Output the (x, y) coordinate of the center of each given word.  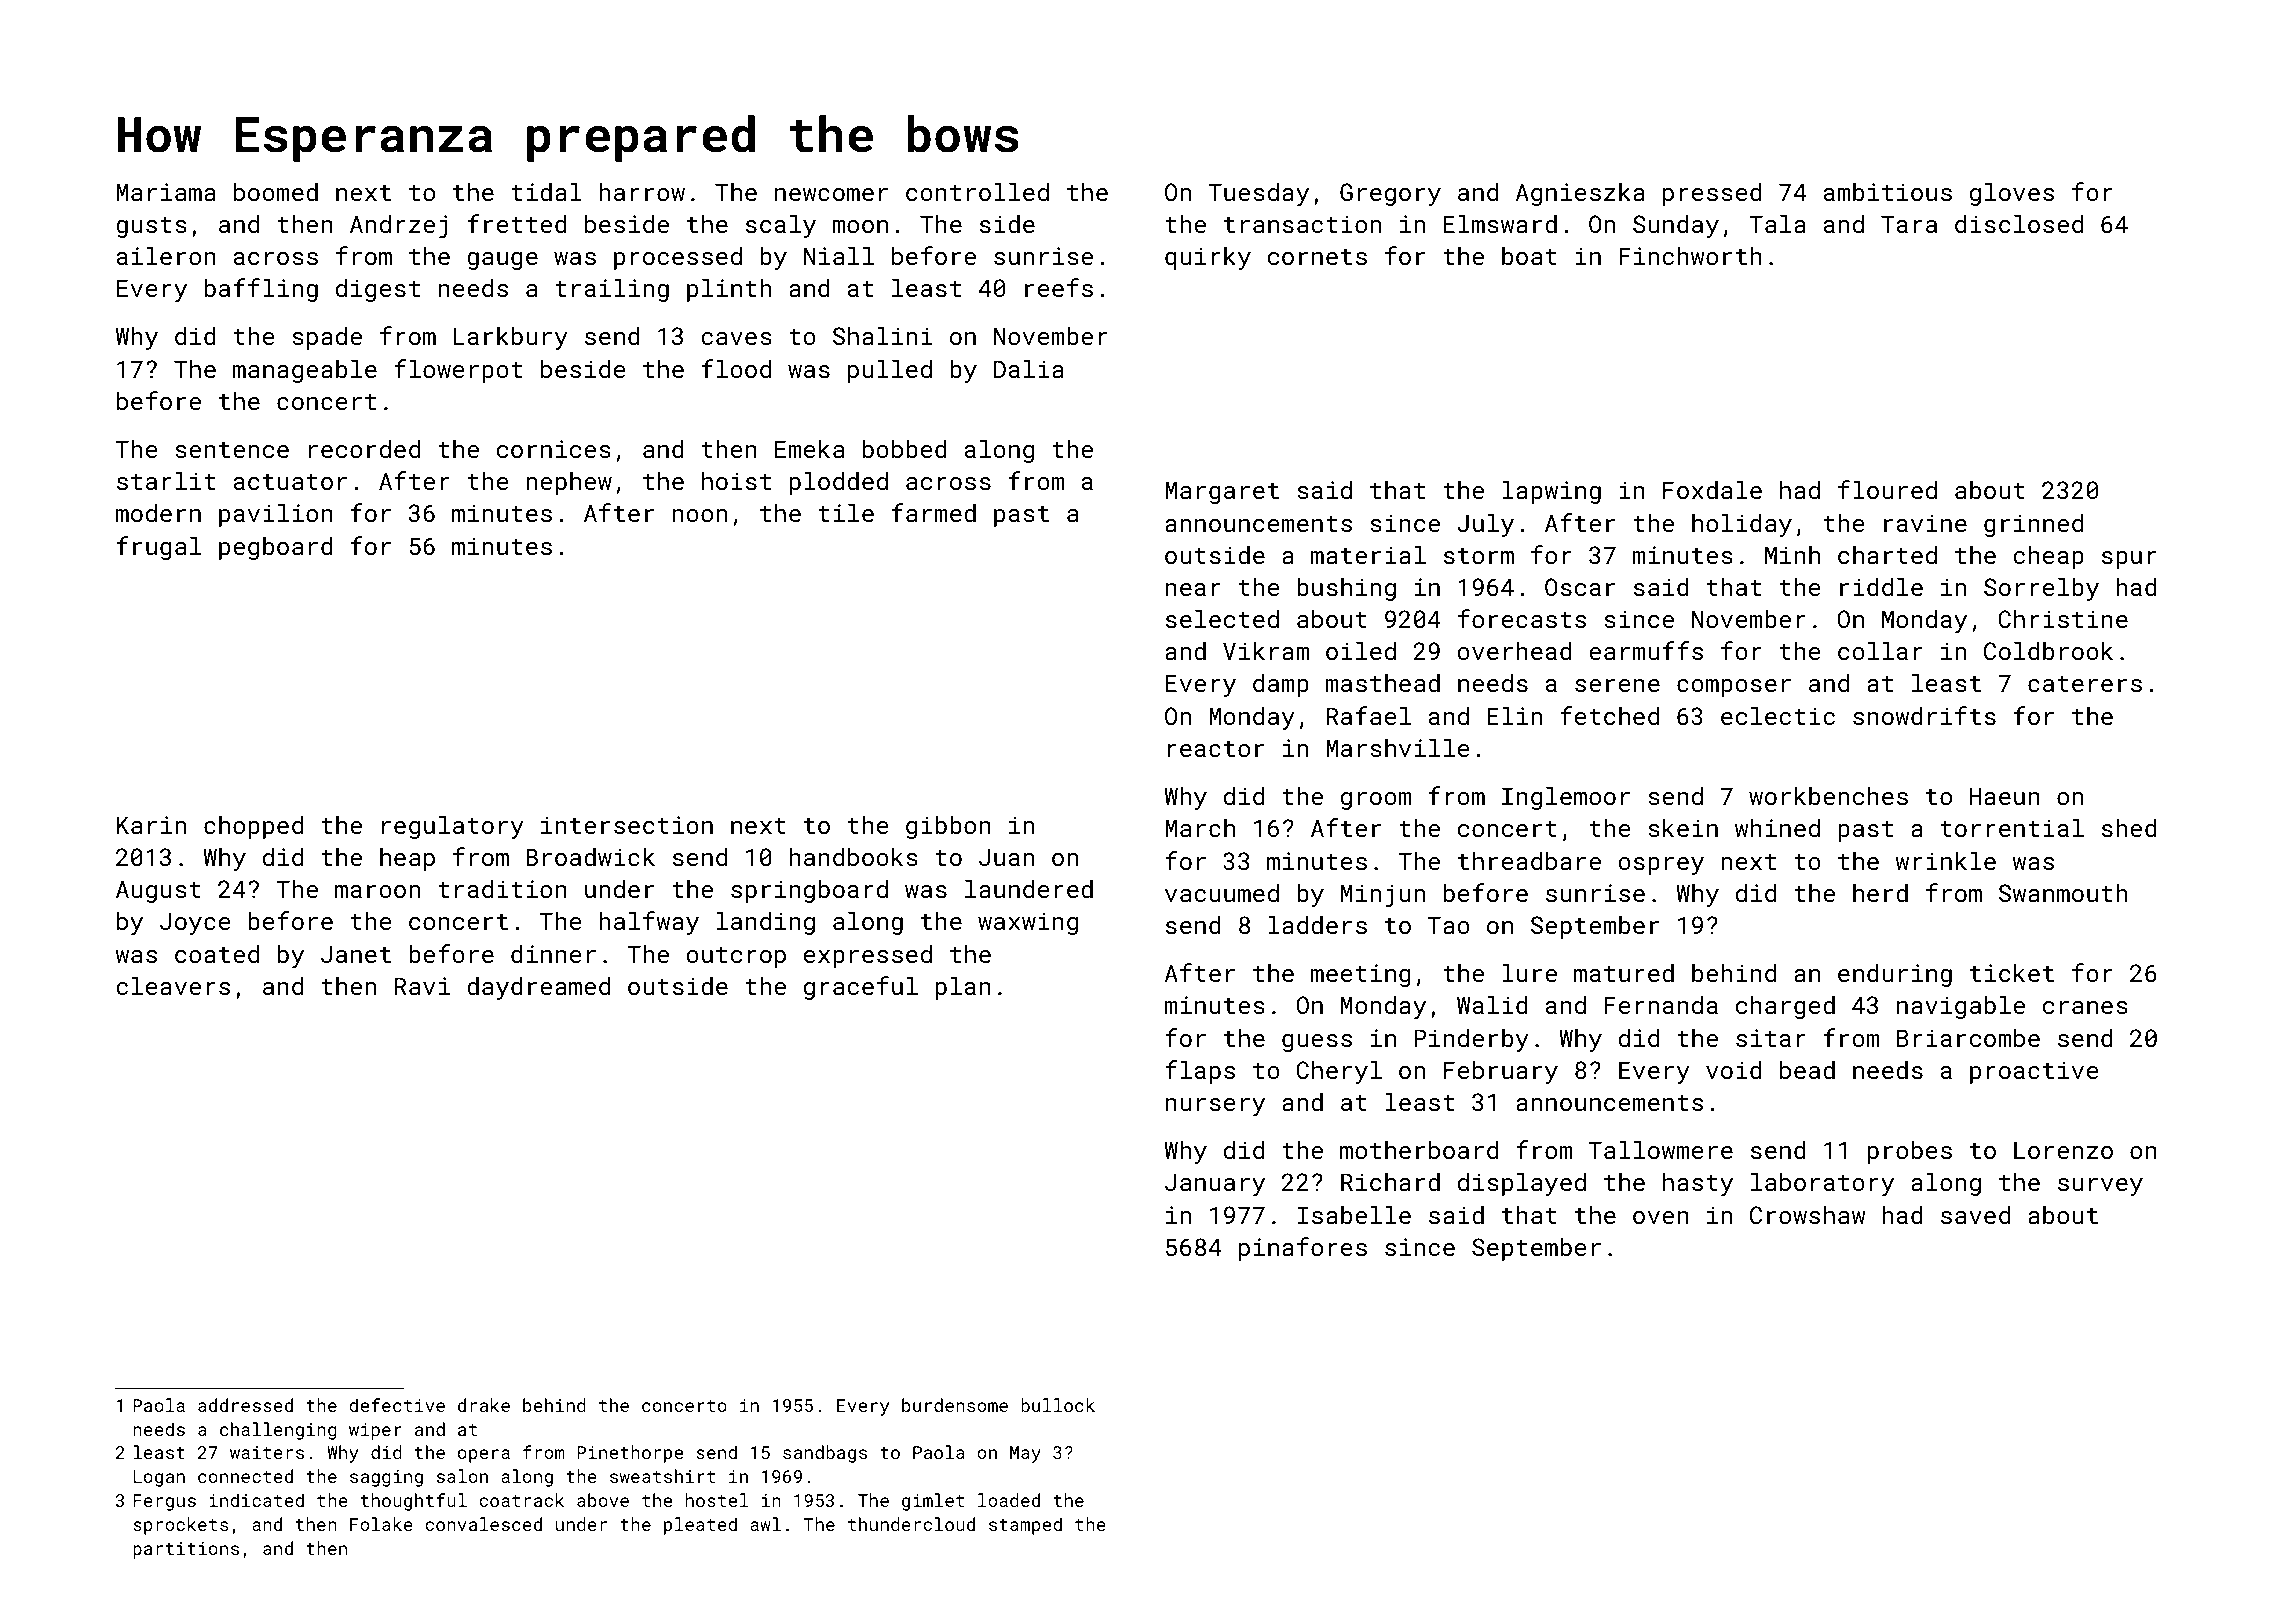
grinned (2033, 525)
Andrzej (398, 226)
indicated (256, 1500)
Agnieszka (1580, 194)
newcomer (831, 194)
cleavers (173, 985)
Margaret (1222, 492)
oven (1661, 1217)
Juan (1006, 857)
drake (484, 1405)
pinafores (1303, 1249)
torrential (2012, 827)
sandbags (825, 1454)
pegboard (276, 548)
